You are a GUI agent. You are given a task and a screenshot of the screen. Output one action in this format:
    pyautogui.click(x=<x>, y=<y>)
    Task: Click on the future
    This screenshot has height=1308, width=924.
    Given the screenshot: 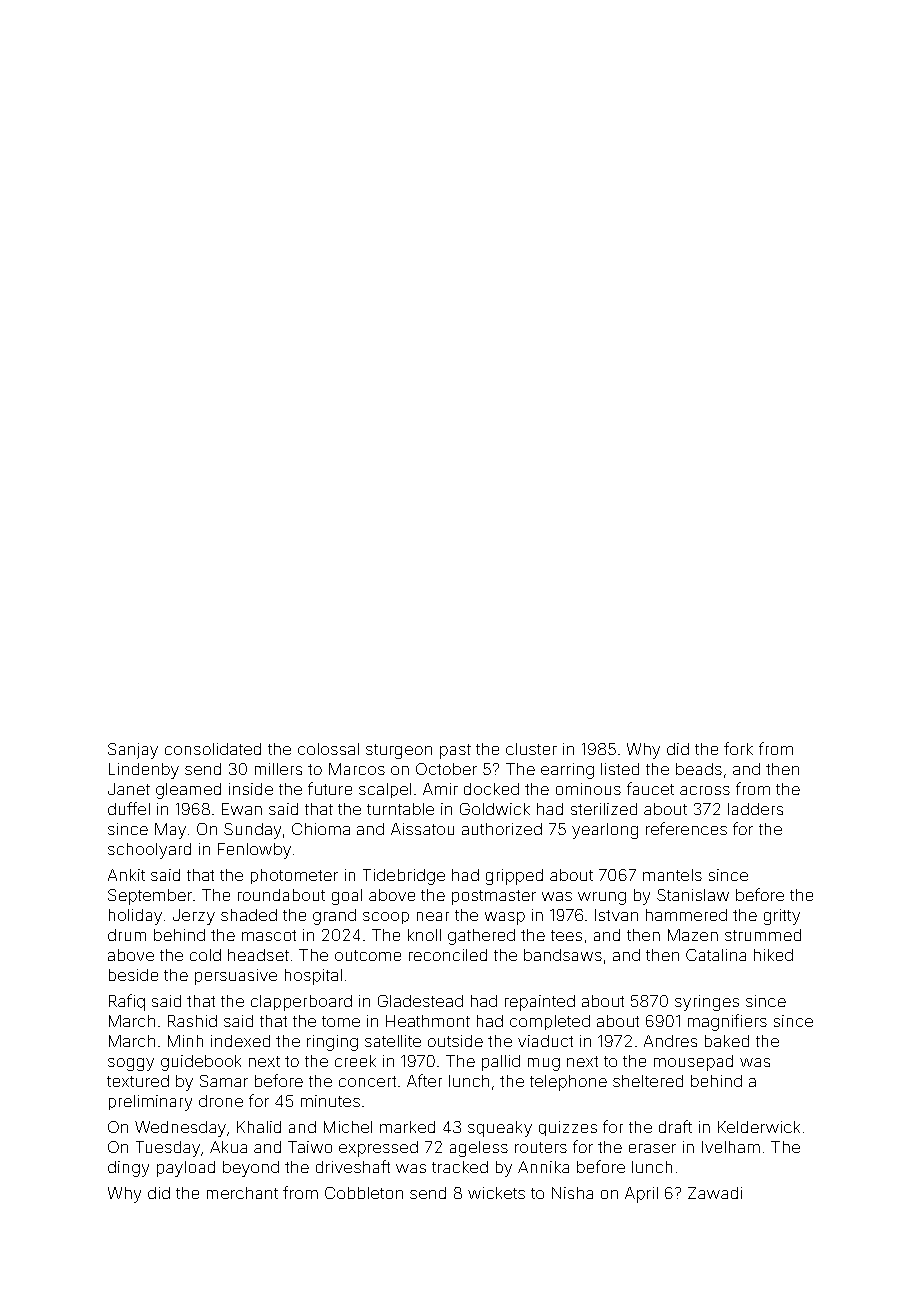 What is the action you would take?
    pyautogui.click(x=330, y=788)
